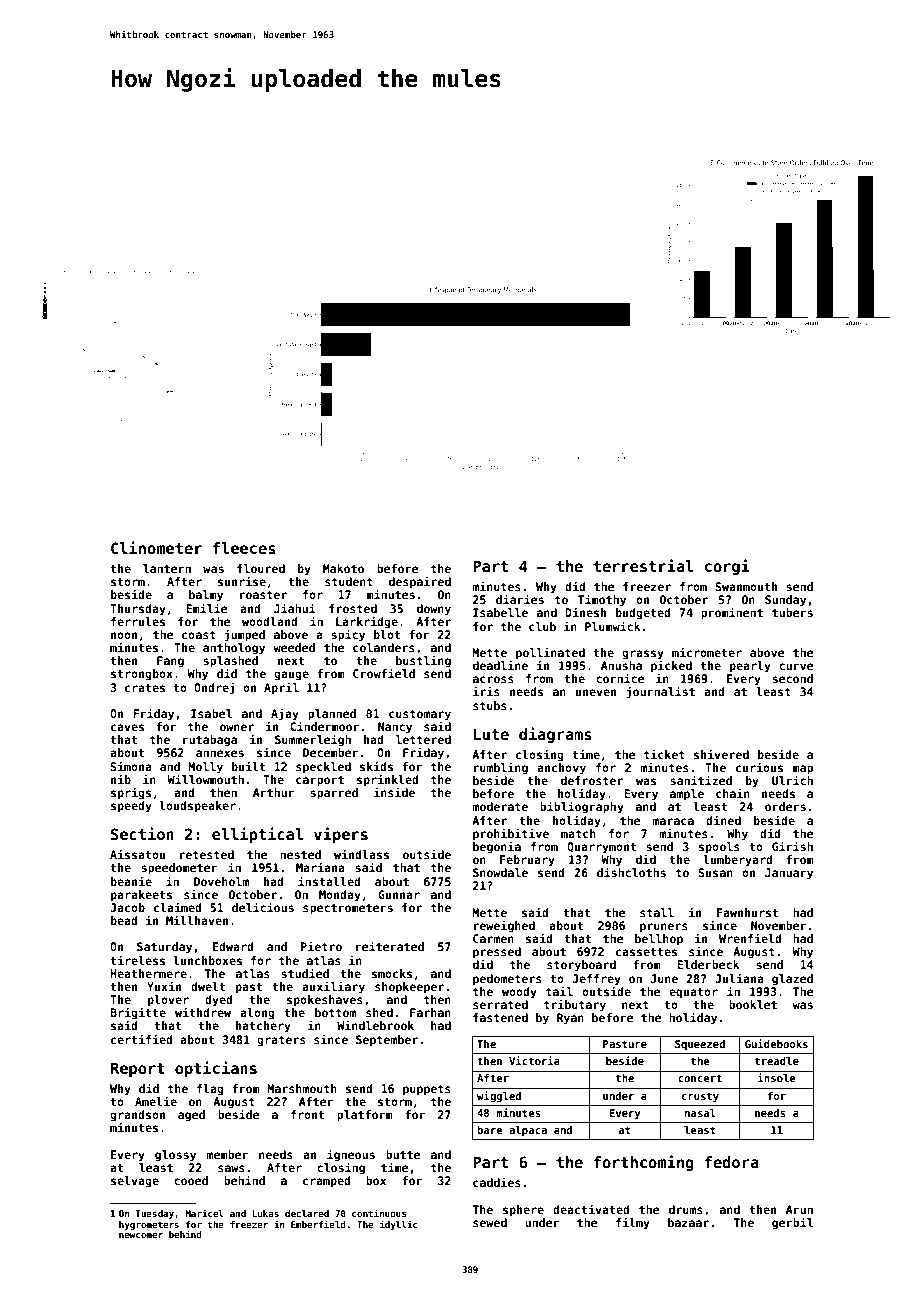 This document has height=1308, width=924. Describe the element at coordinates (420, 715) in the document. I see `customary` at that location.
